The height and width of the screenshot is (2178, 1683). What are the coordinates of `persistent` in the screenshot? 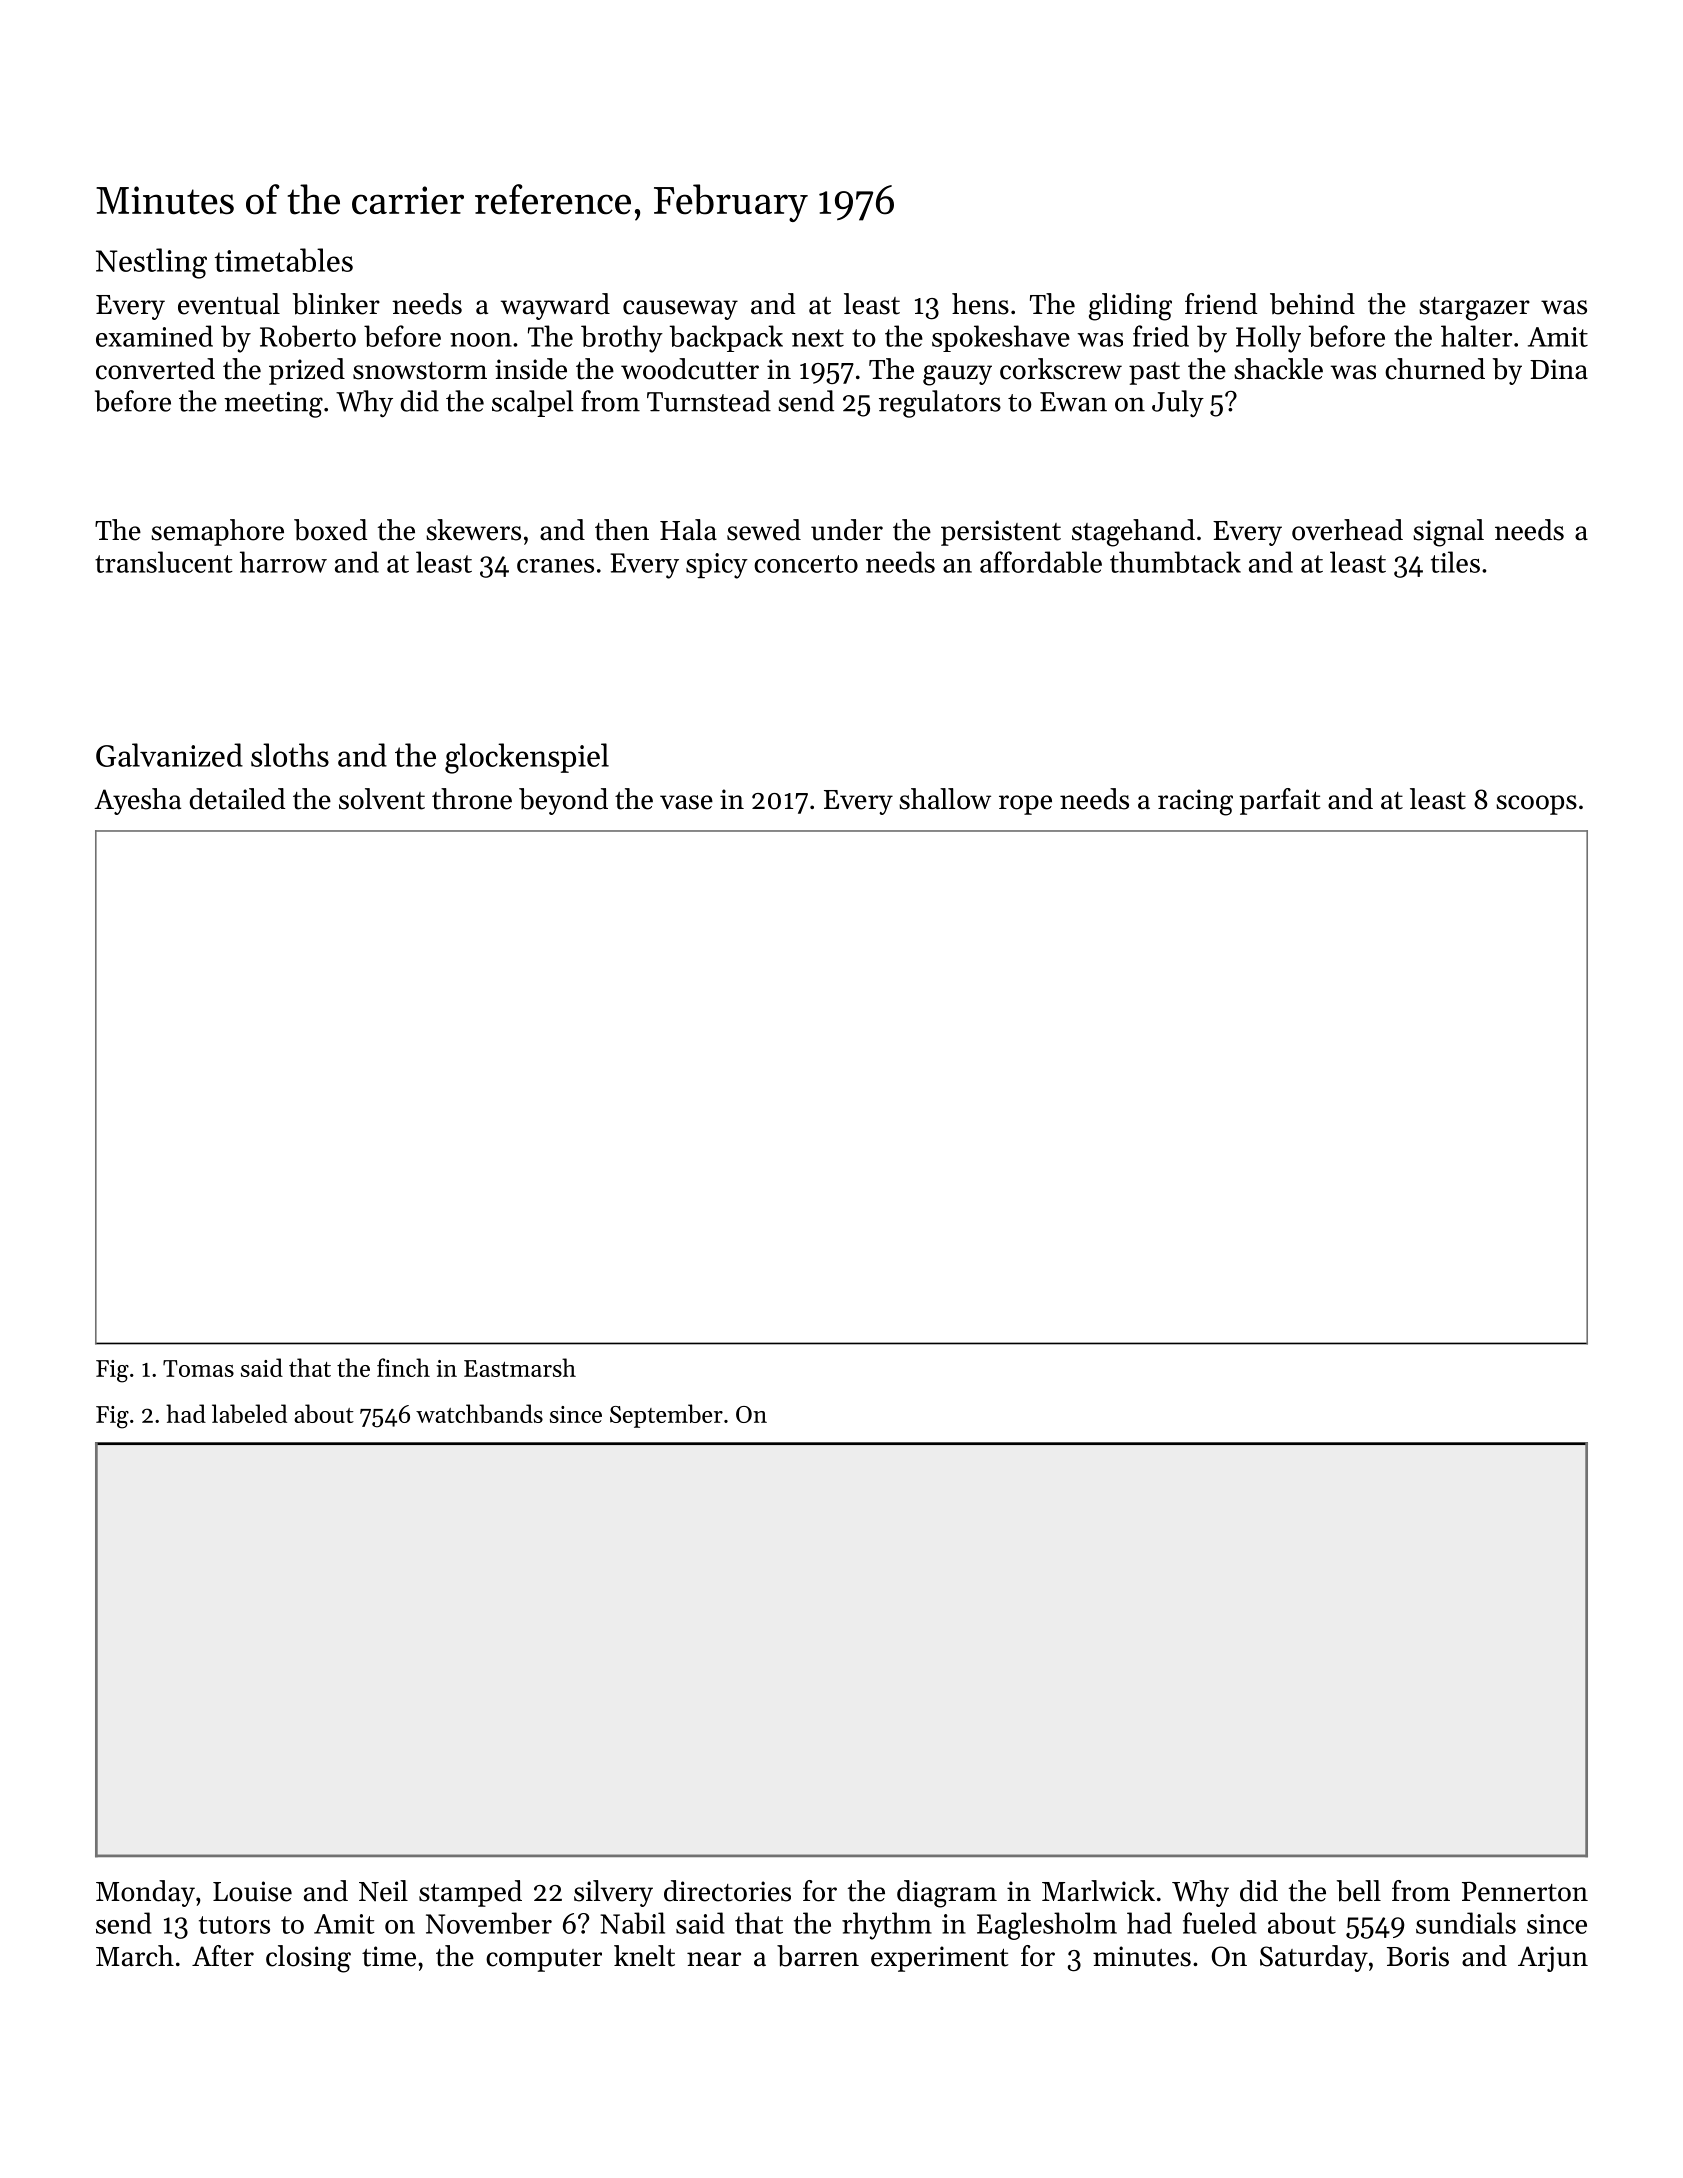 It's located at (1001, 533).
